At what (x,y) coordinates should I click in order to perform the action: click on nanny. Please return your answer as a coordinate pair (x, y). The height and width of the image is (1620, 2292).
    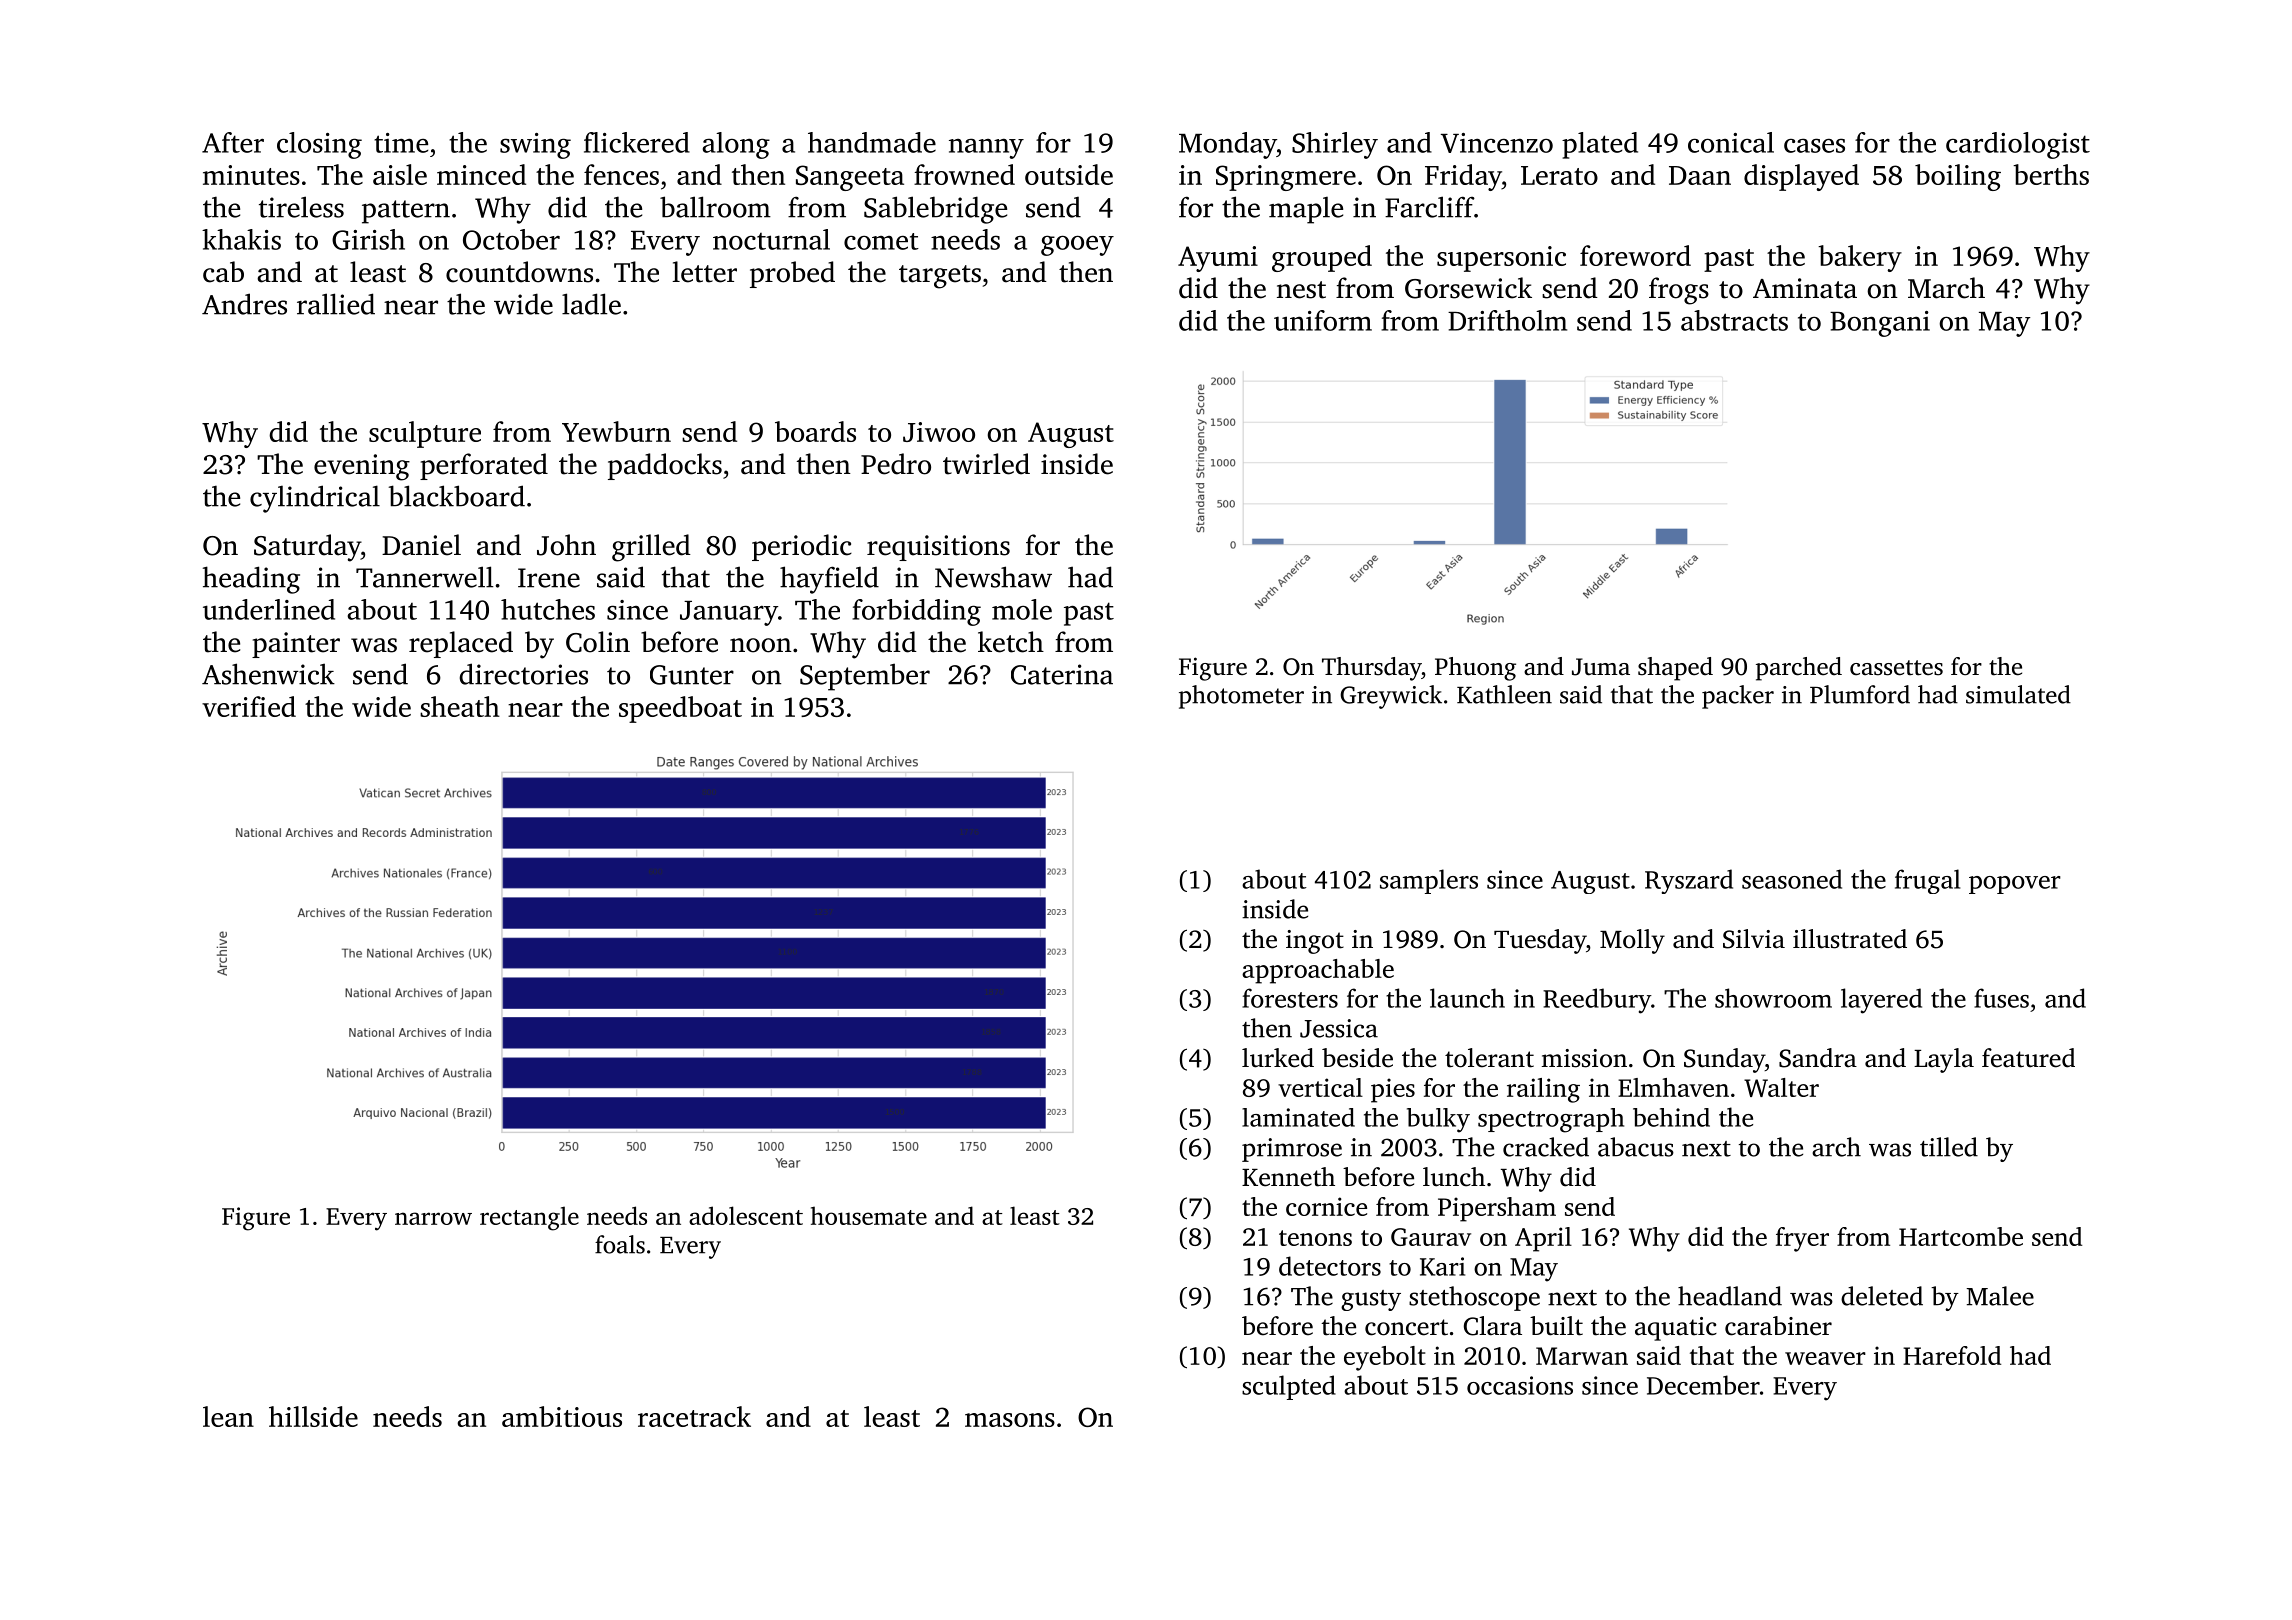
    Looking at the image, I should click on (986, 148).
